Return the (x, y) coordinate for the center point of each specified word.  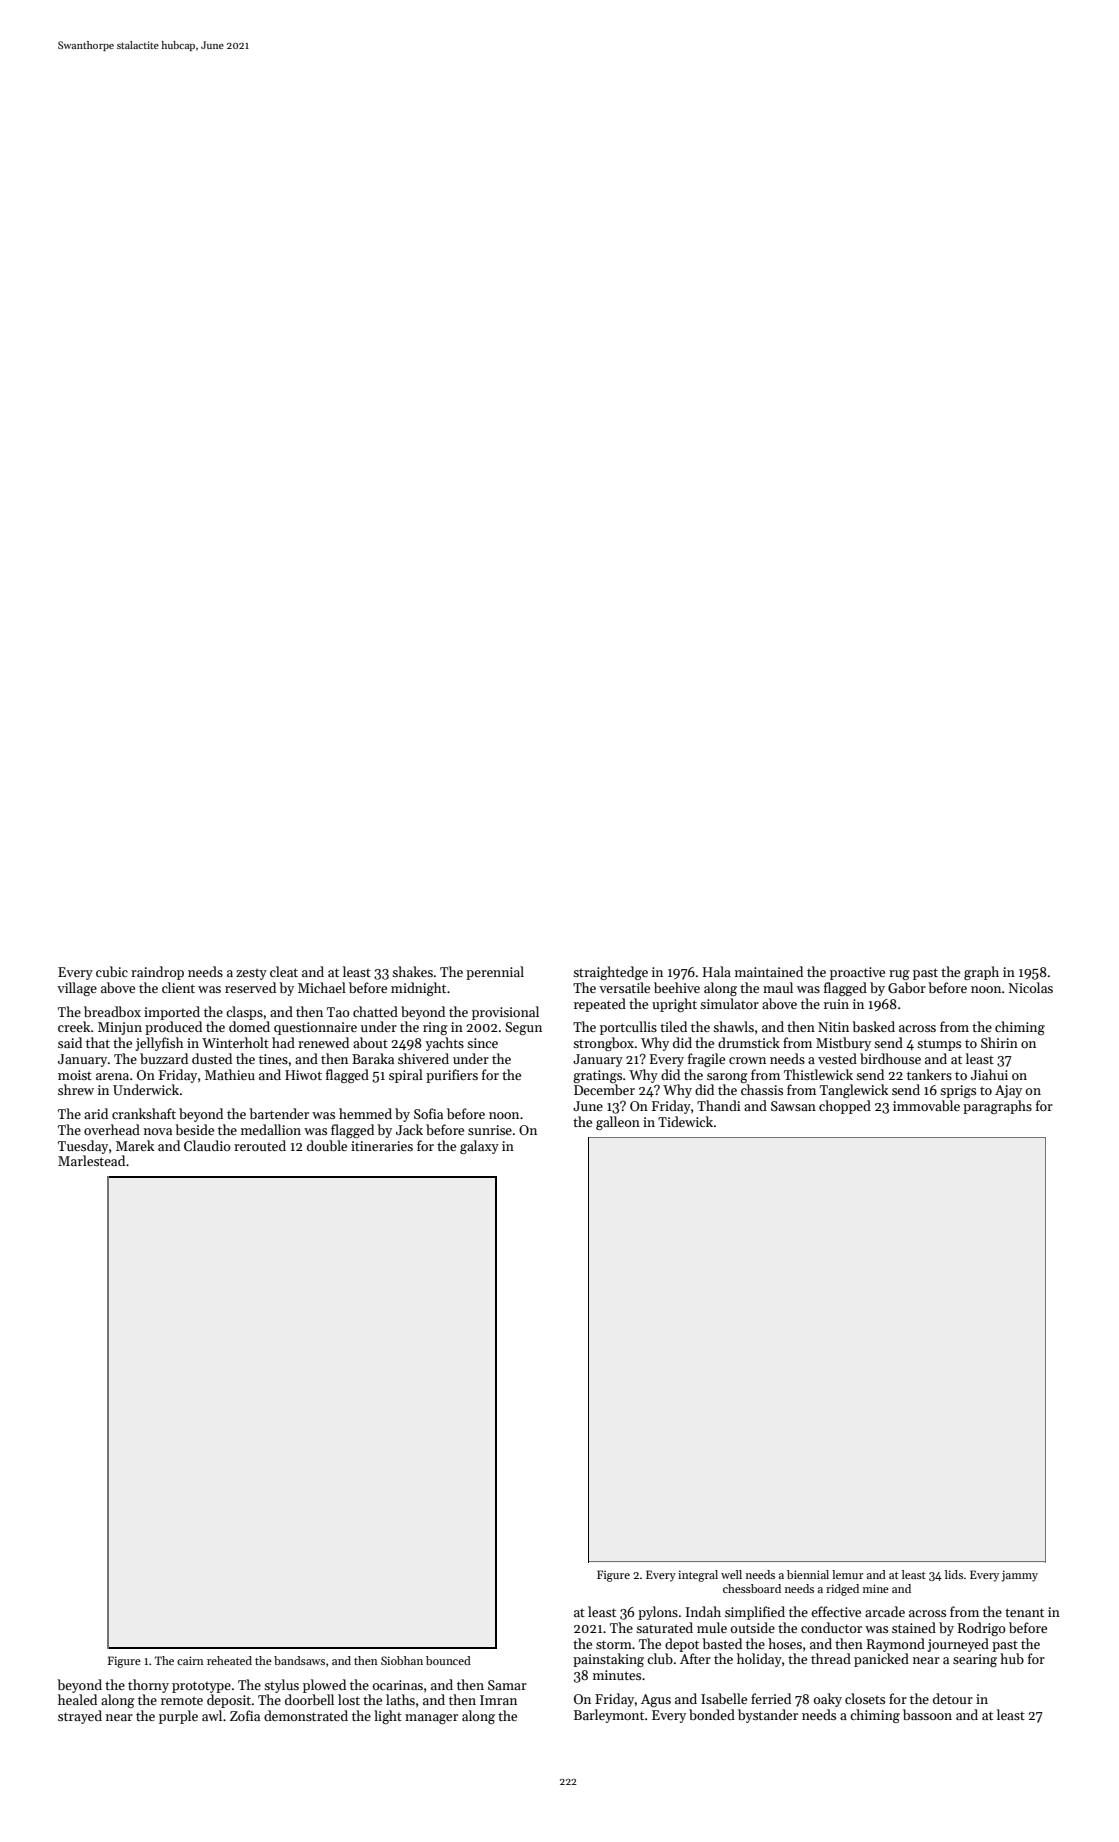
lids (954, 1574)
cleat (284, 971)
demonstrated (306, 1715)
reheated (229, 1660)
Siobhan (402, 1660)
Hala (717, 971)
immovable (926, 1105)
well (731, 1574)
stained (914, 1627)
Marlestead (91, 1160)
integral (698, 1576)
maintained (769, 971)
